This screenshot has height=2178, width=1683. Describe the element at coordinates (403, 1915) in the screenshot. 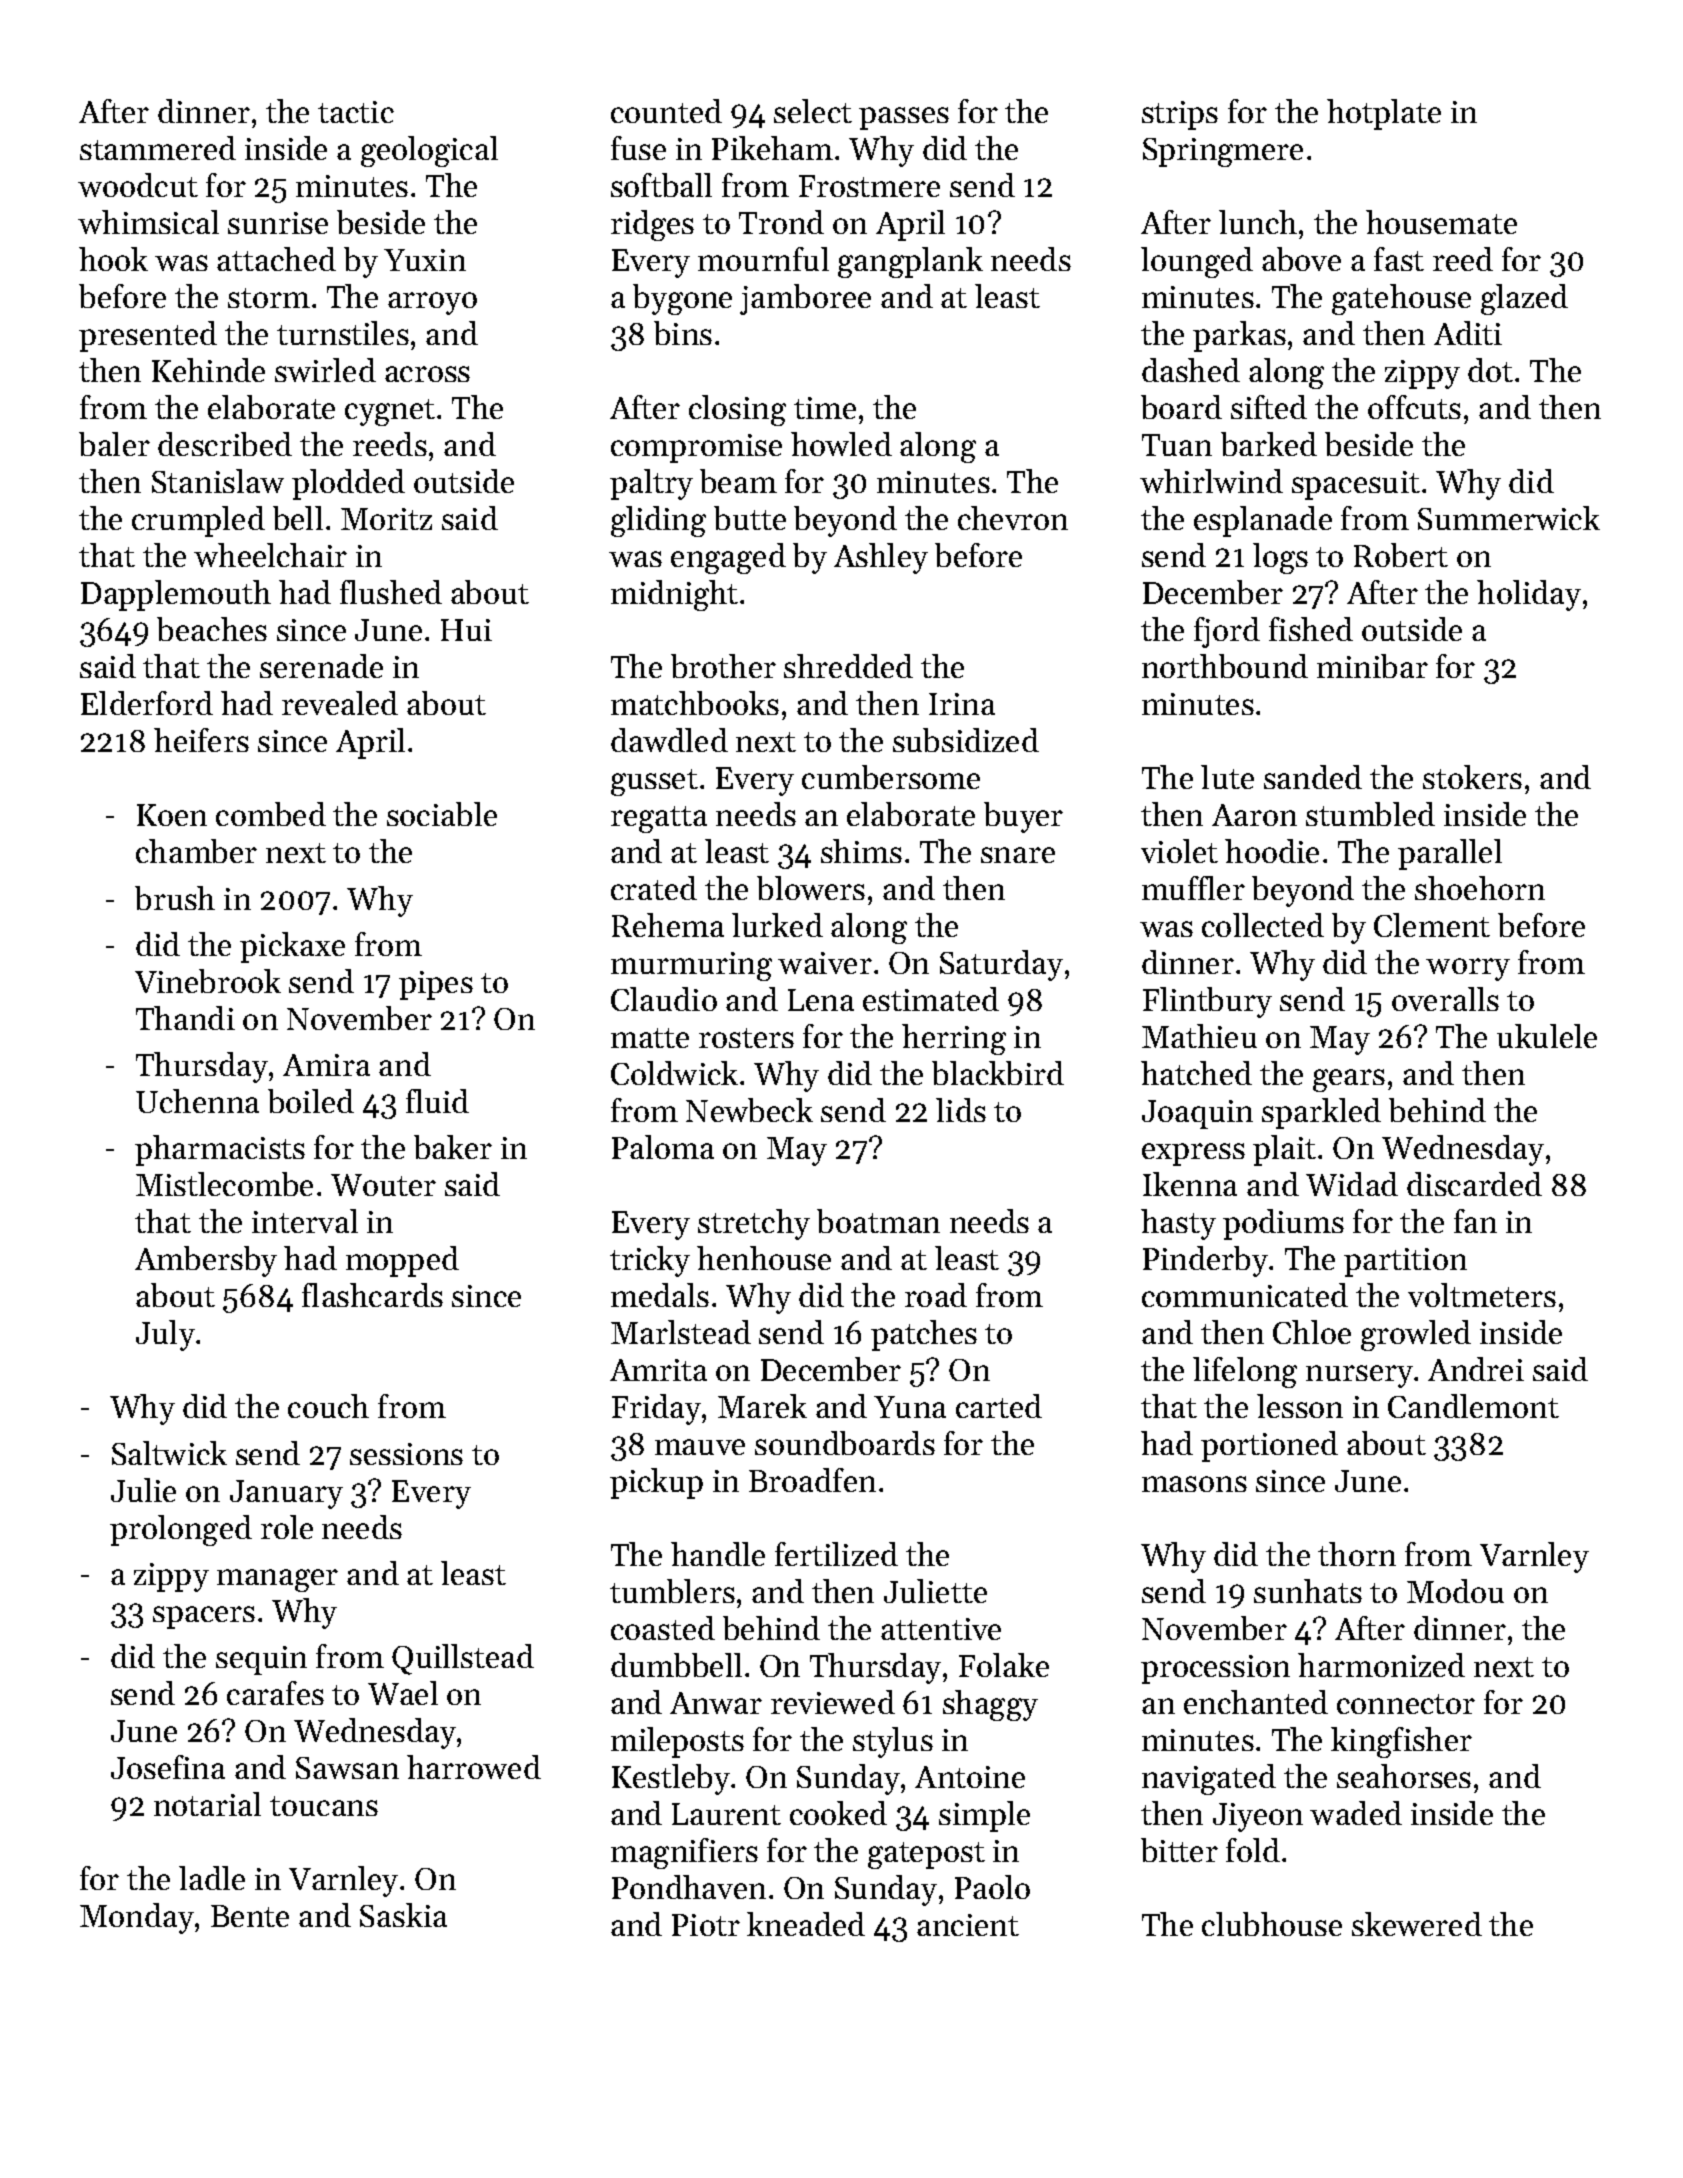

I see `Saskia` at that location.
